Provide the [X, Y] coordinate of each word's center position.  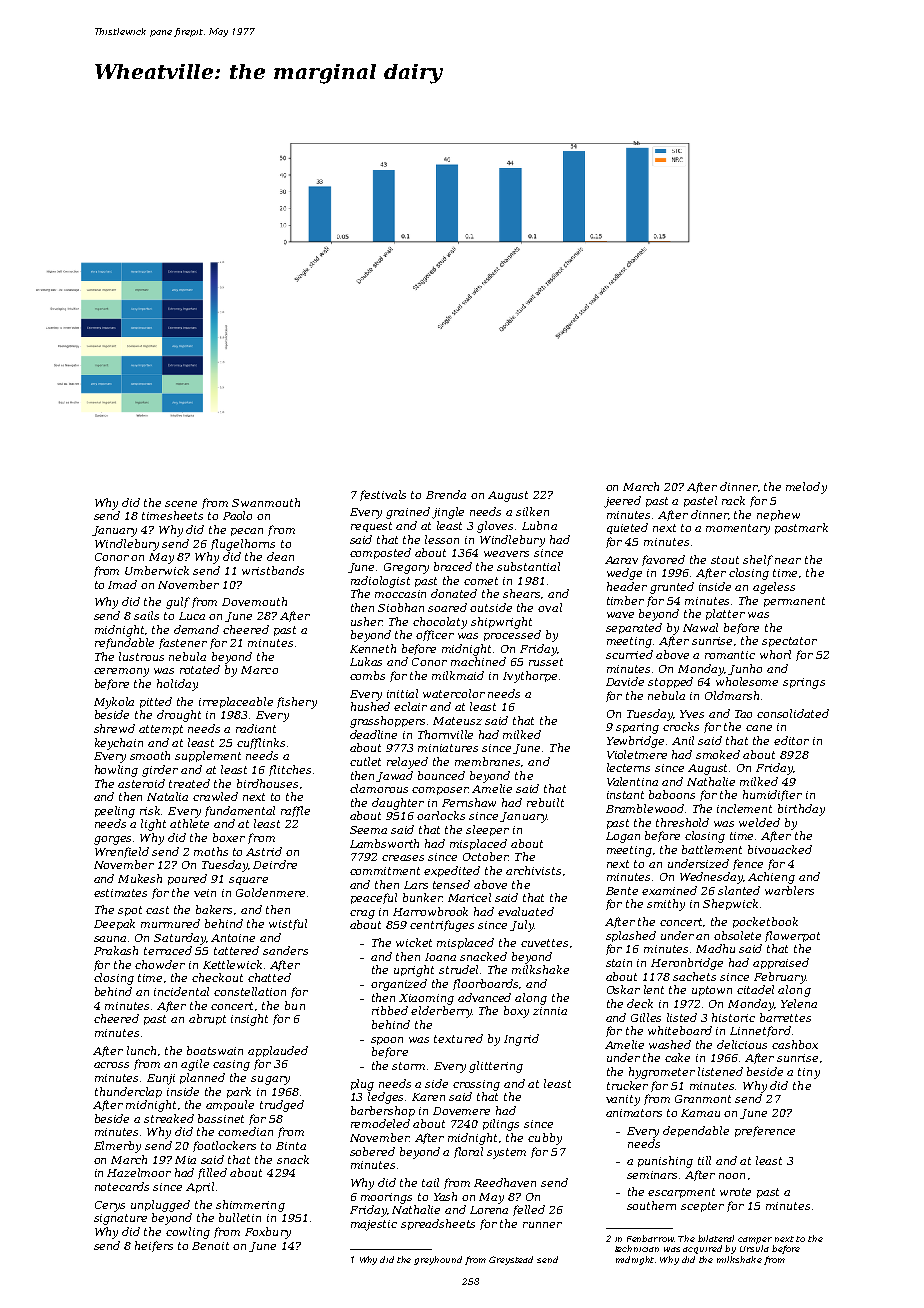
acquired [702, 1249]
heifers [154, 1246]
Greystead [511, 1260]
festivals [383, 495]
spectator [789, 642]
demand [196, 629]
